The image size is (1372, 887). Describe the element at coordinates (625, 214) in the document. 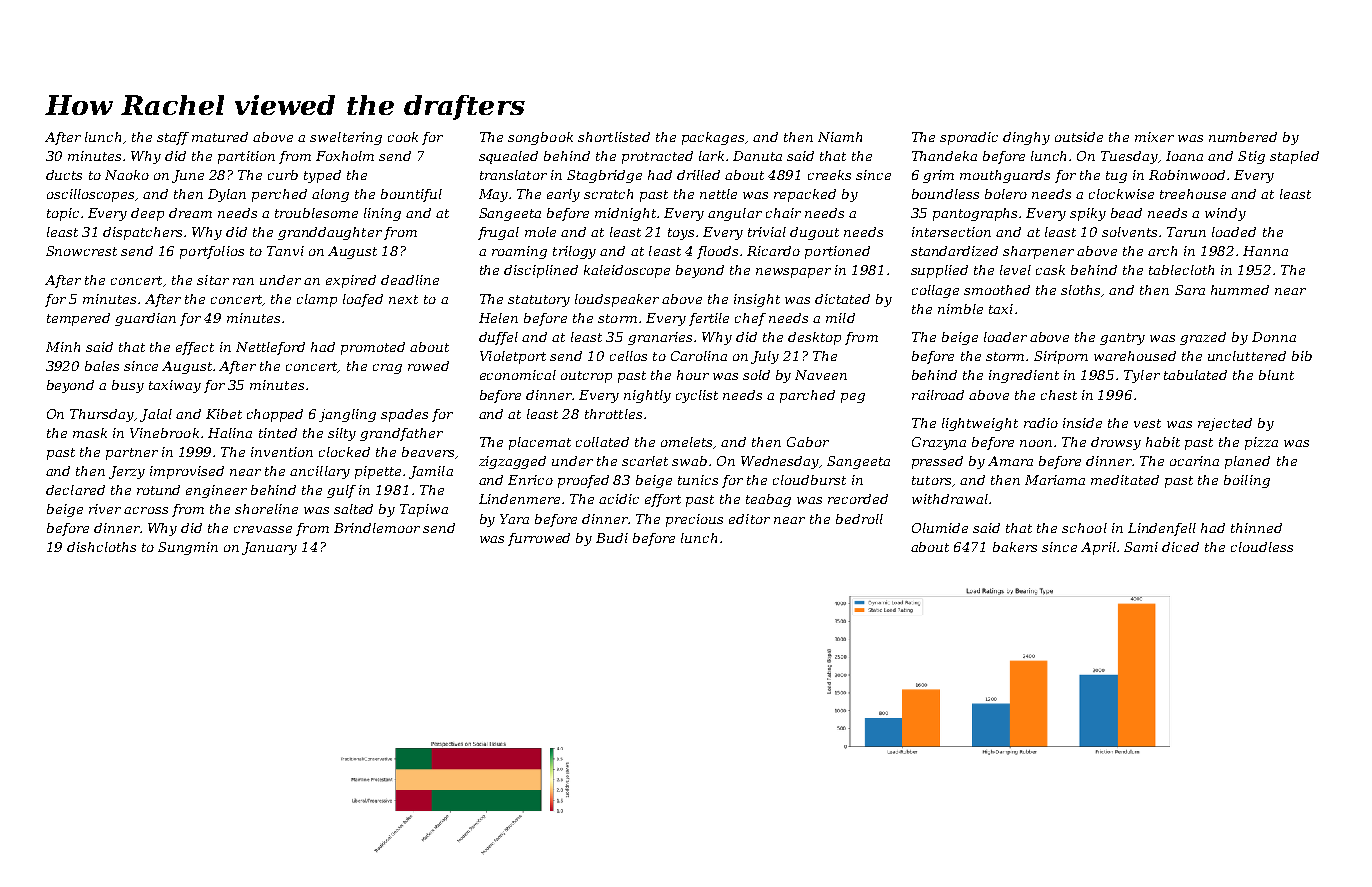

I see `midnight` at that location.
